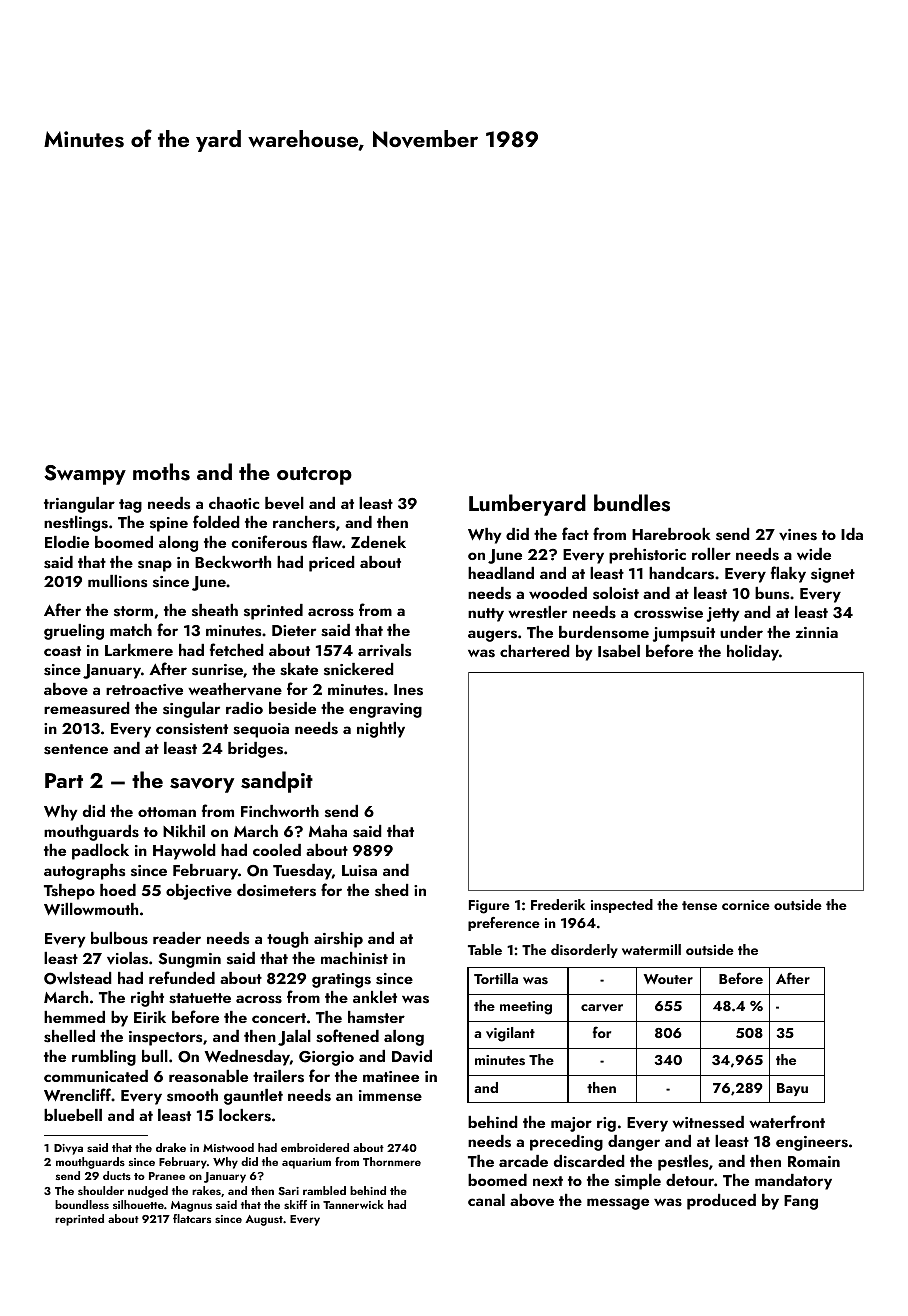 The image size is (908, 1316). What do you see at coordinates (328, 831) in the document?
I see `Maha` at bounding box center [328, 831].
